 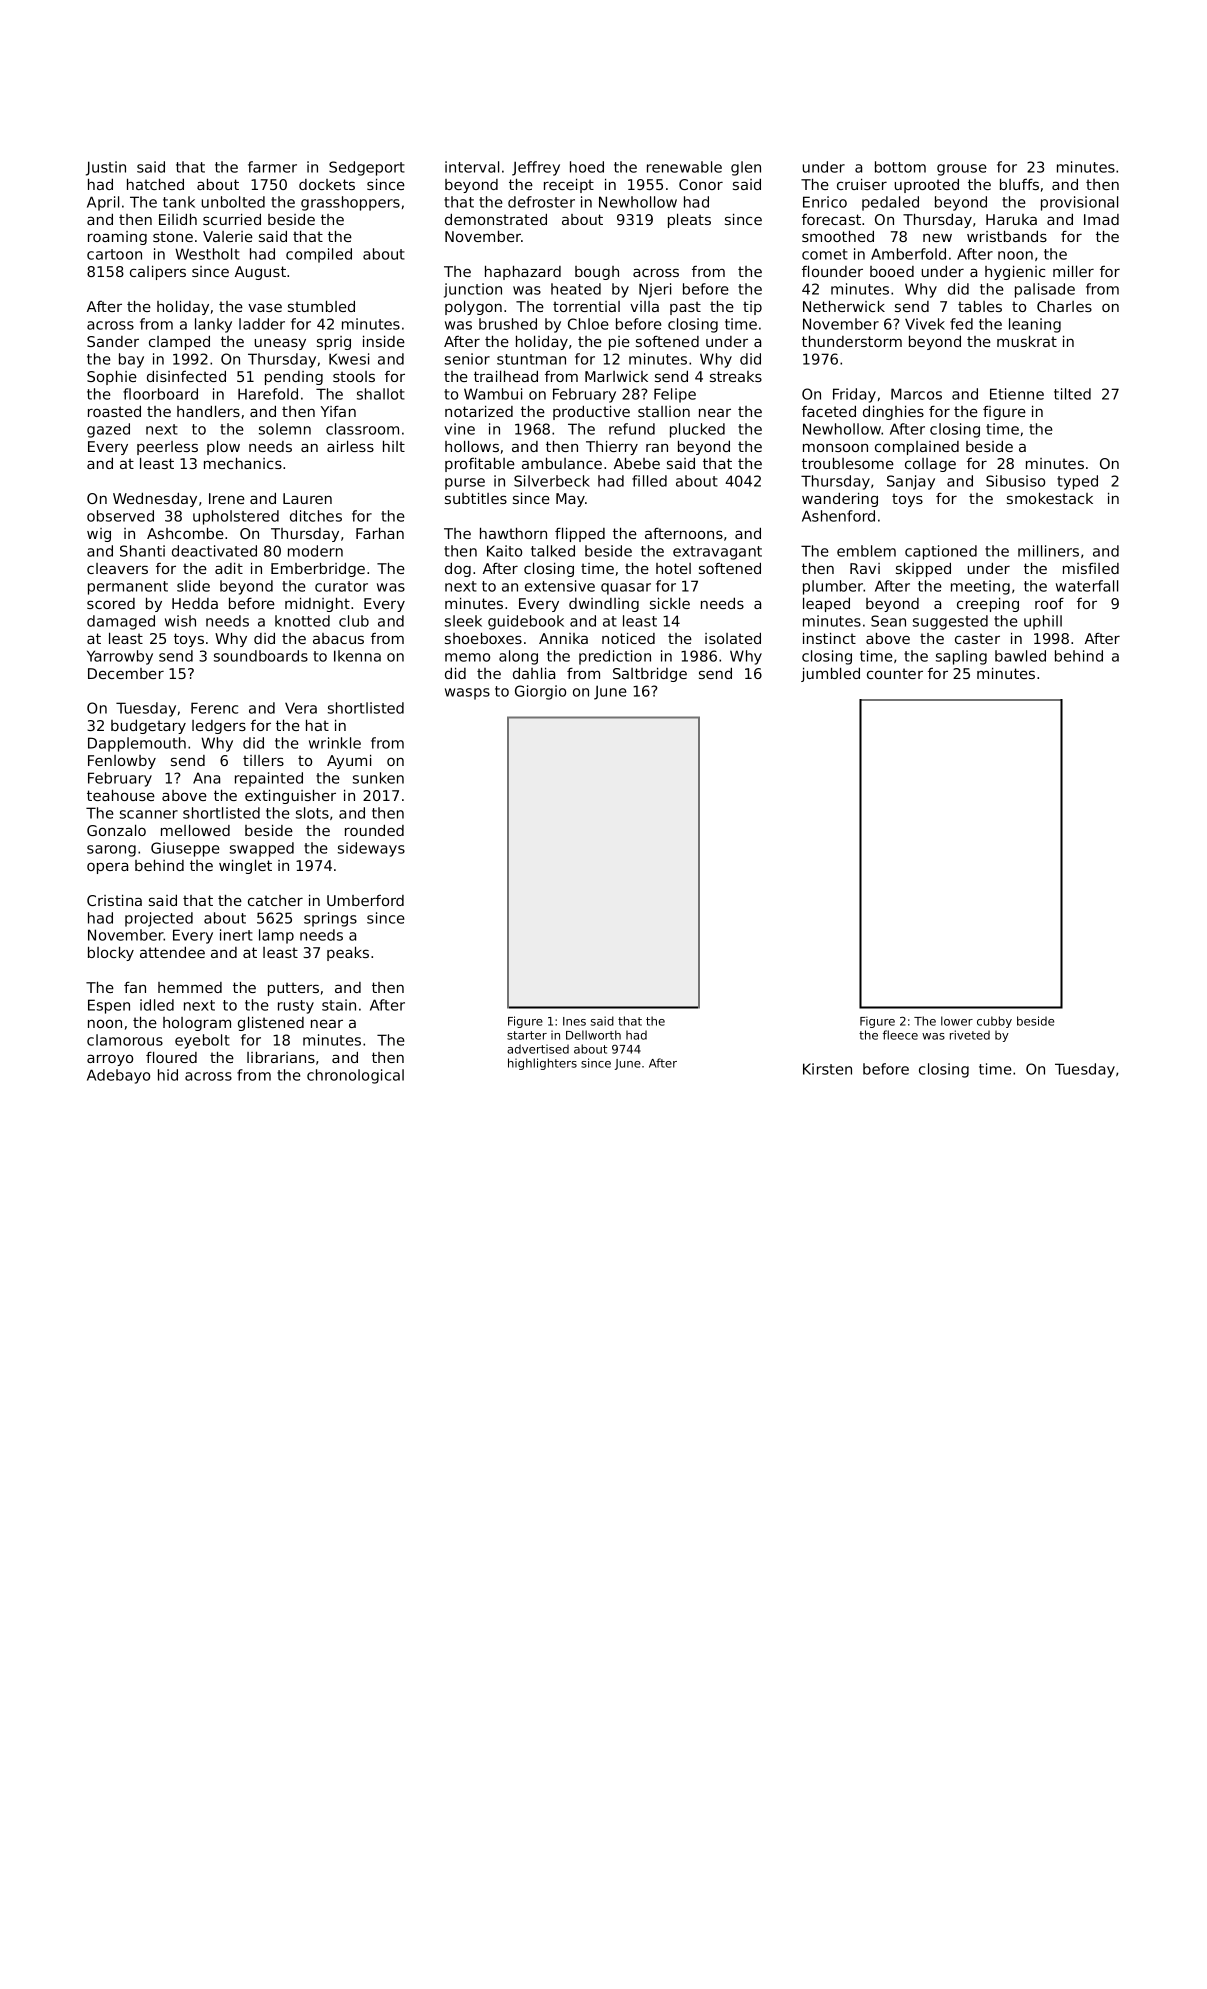 What do you see at coordinates (684, 167) in the screenshot?
I see `renewable` at bounding box center [684, 167].
